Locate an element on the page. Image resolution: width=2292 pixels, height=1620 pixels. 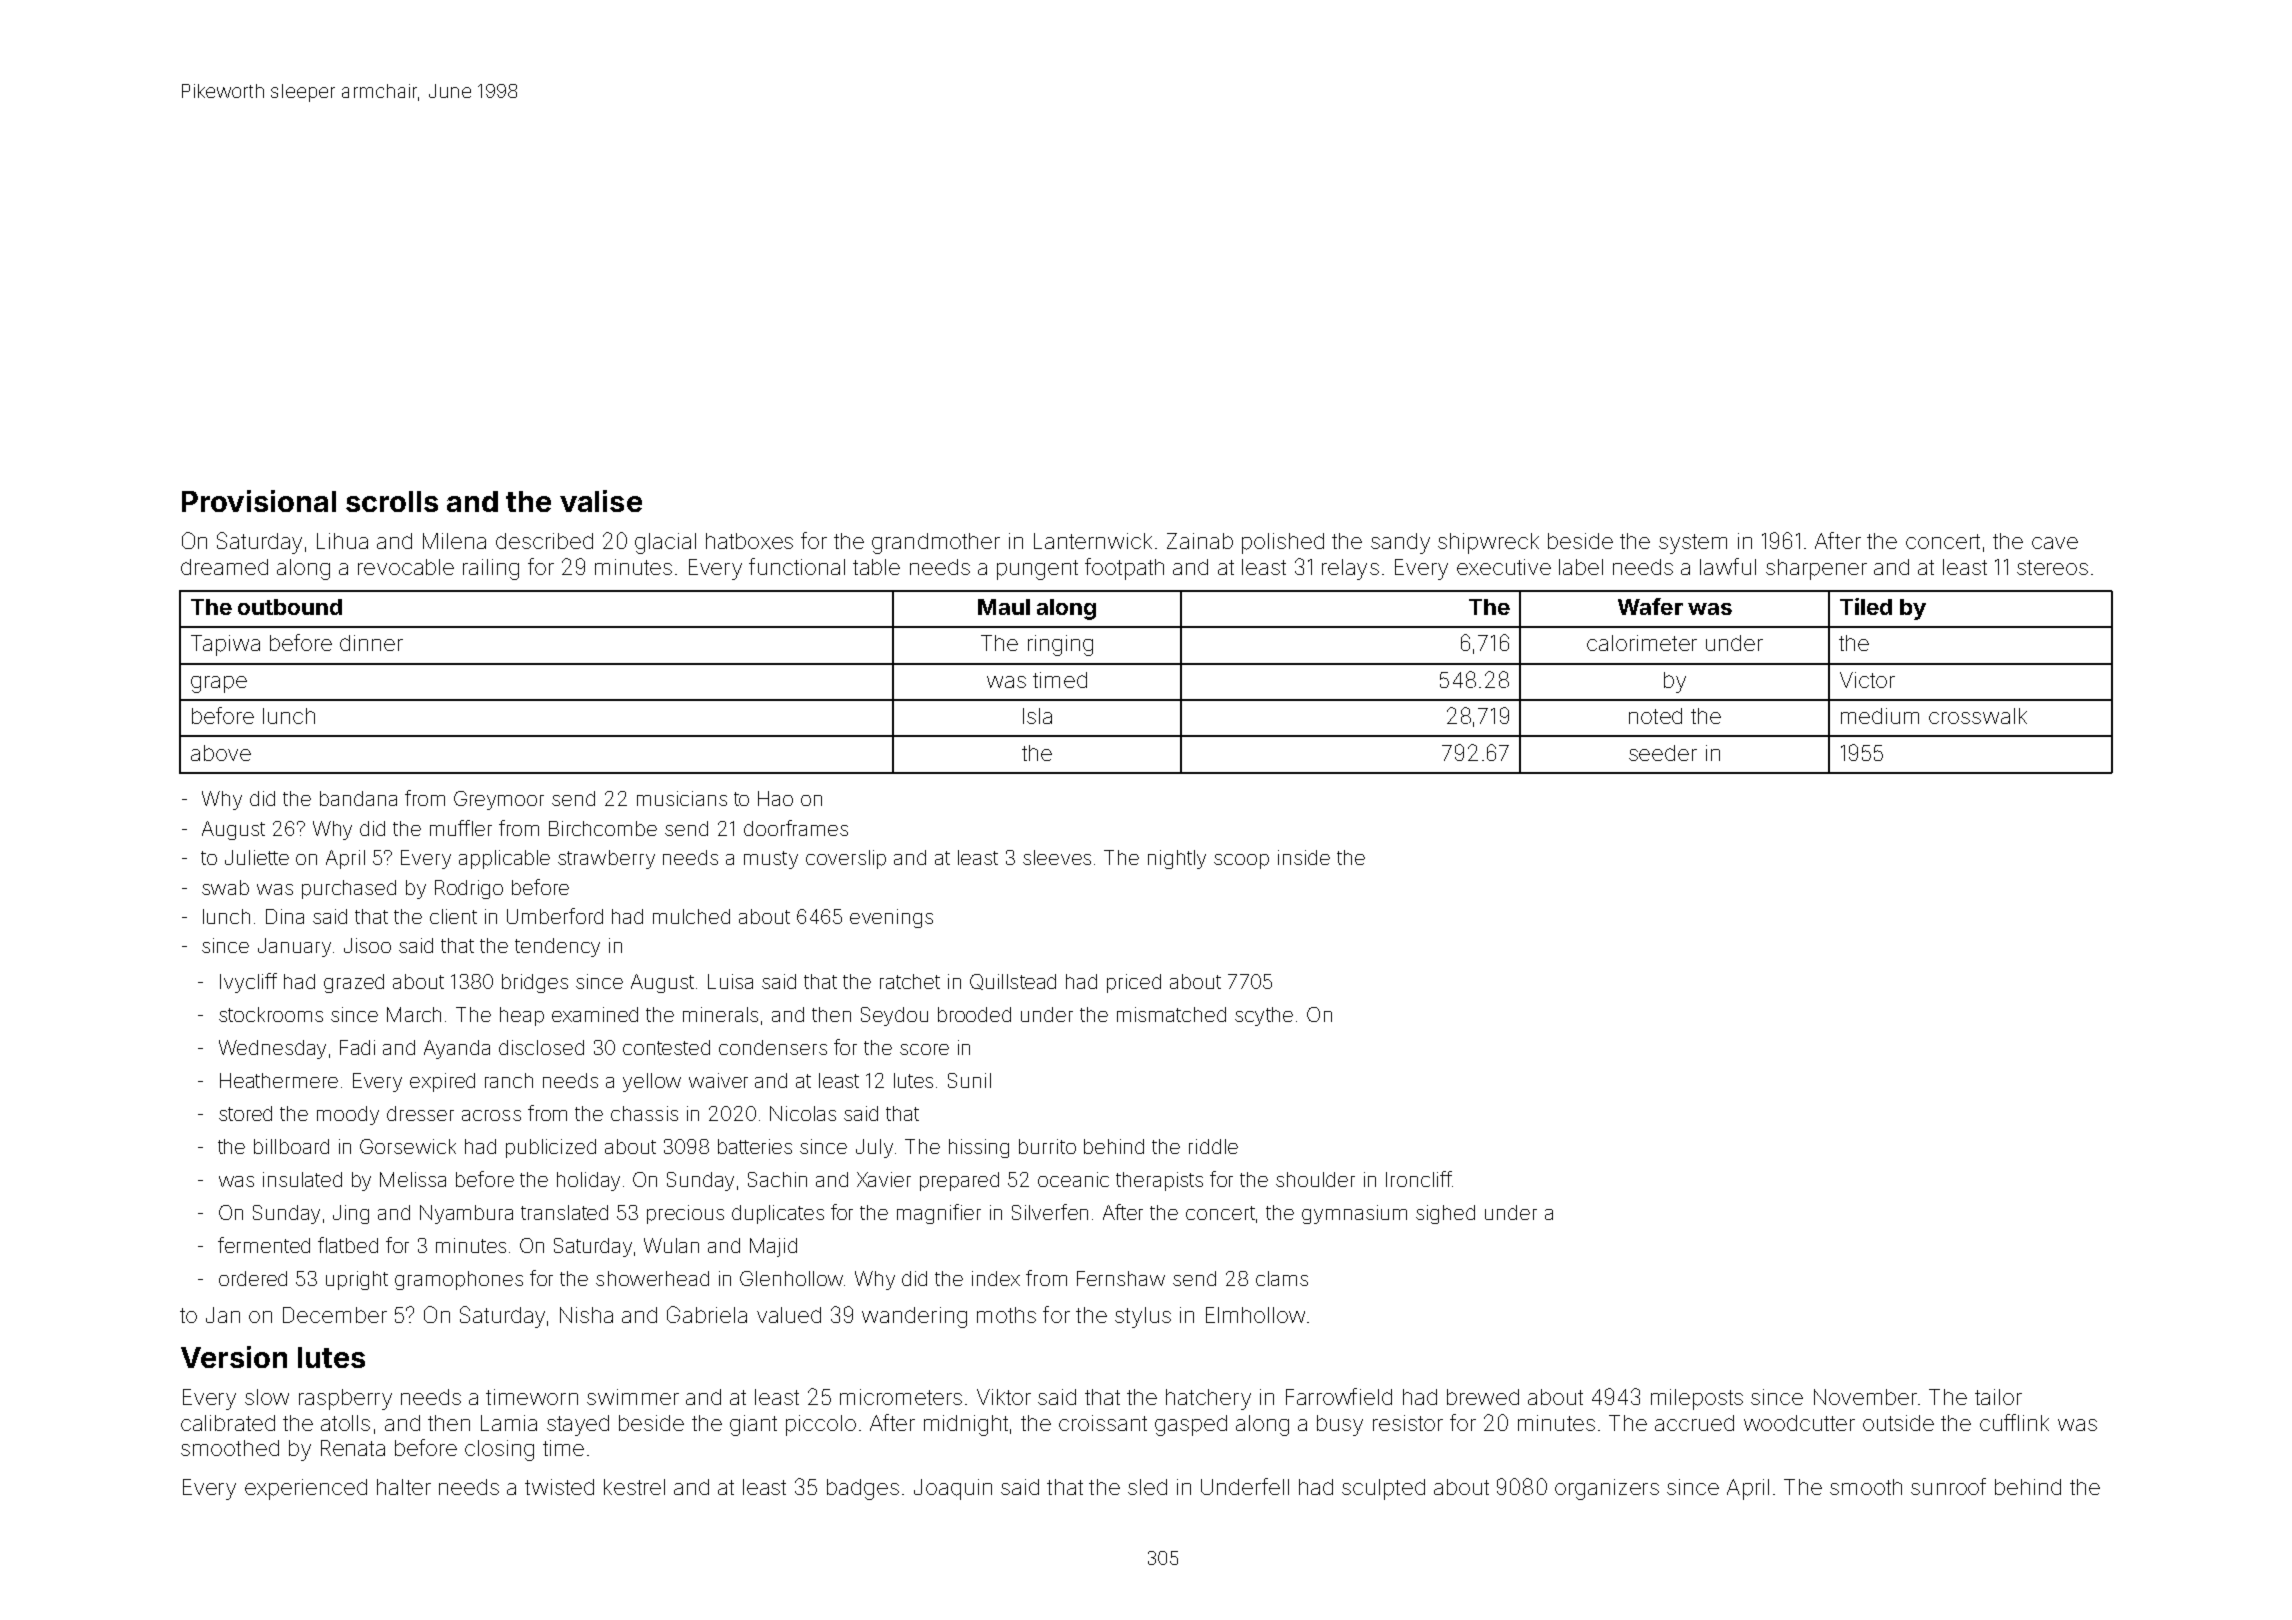
Lanternwick is located at coordinates (1093, 541).
